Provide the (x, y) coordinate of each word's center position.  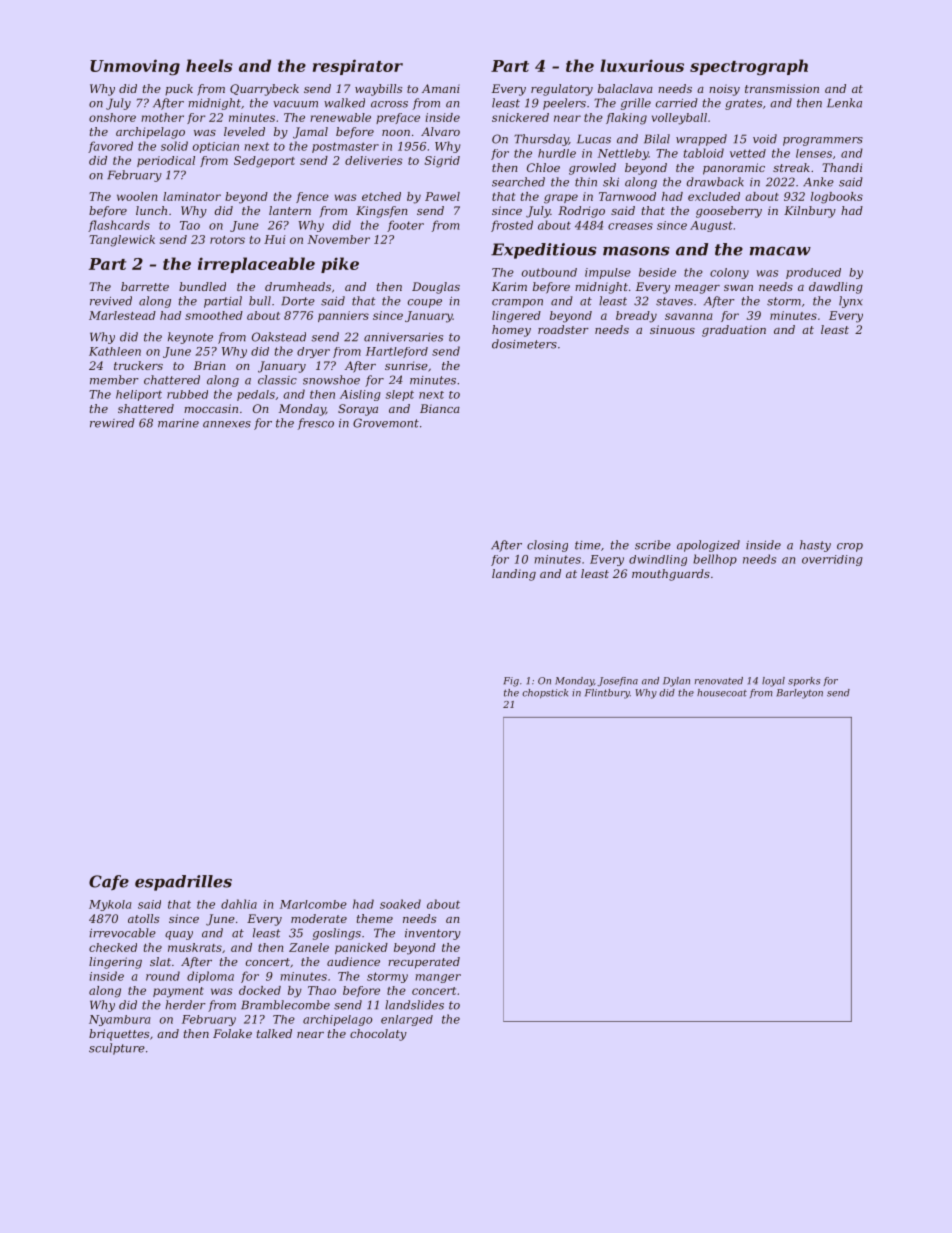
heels (209, 65)
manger (438, 978)
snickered (520, 117)
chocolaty (378, 1035)
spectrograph (749, 67)
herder (185, 1005)
